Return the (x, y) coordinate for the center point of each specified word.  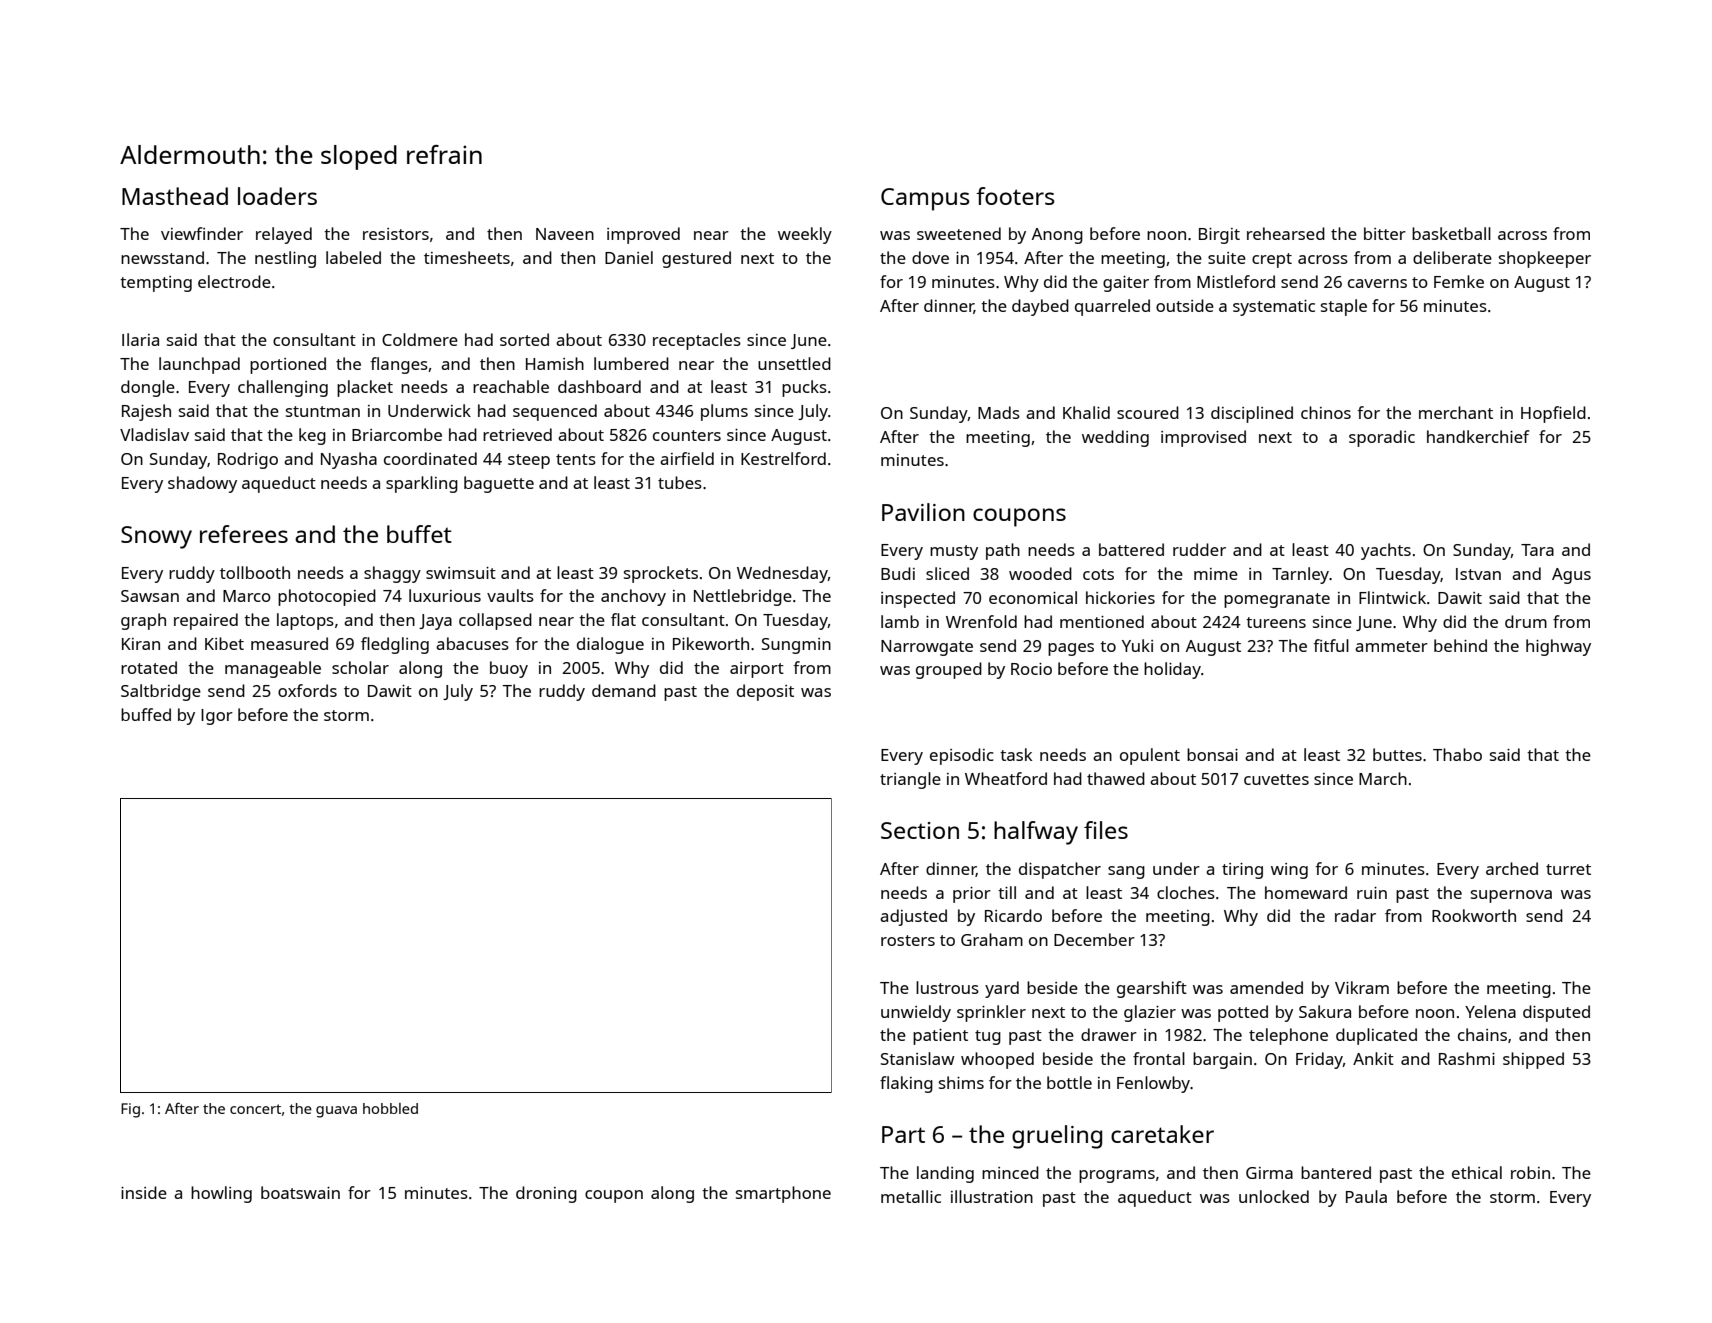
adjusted (913, 917)
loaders (277, 196)
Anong (1057, 236)
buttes (1397, 754)
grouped (949, 670)
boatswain (300, 1192)
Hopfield (1553, 414)
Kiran (141, 644)
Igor (217, 717)
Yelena (1490, 1011)
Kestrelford (783, 458)
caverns (1377, 283)
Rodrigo (248, 460)
